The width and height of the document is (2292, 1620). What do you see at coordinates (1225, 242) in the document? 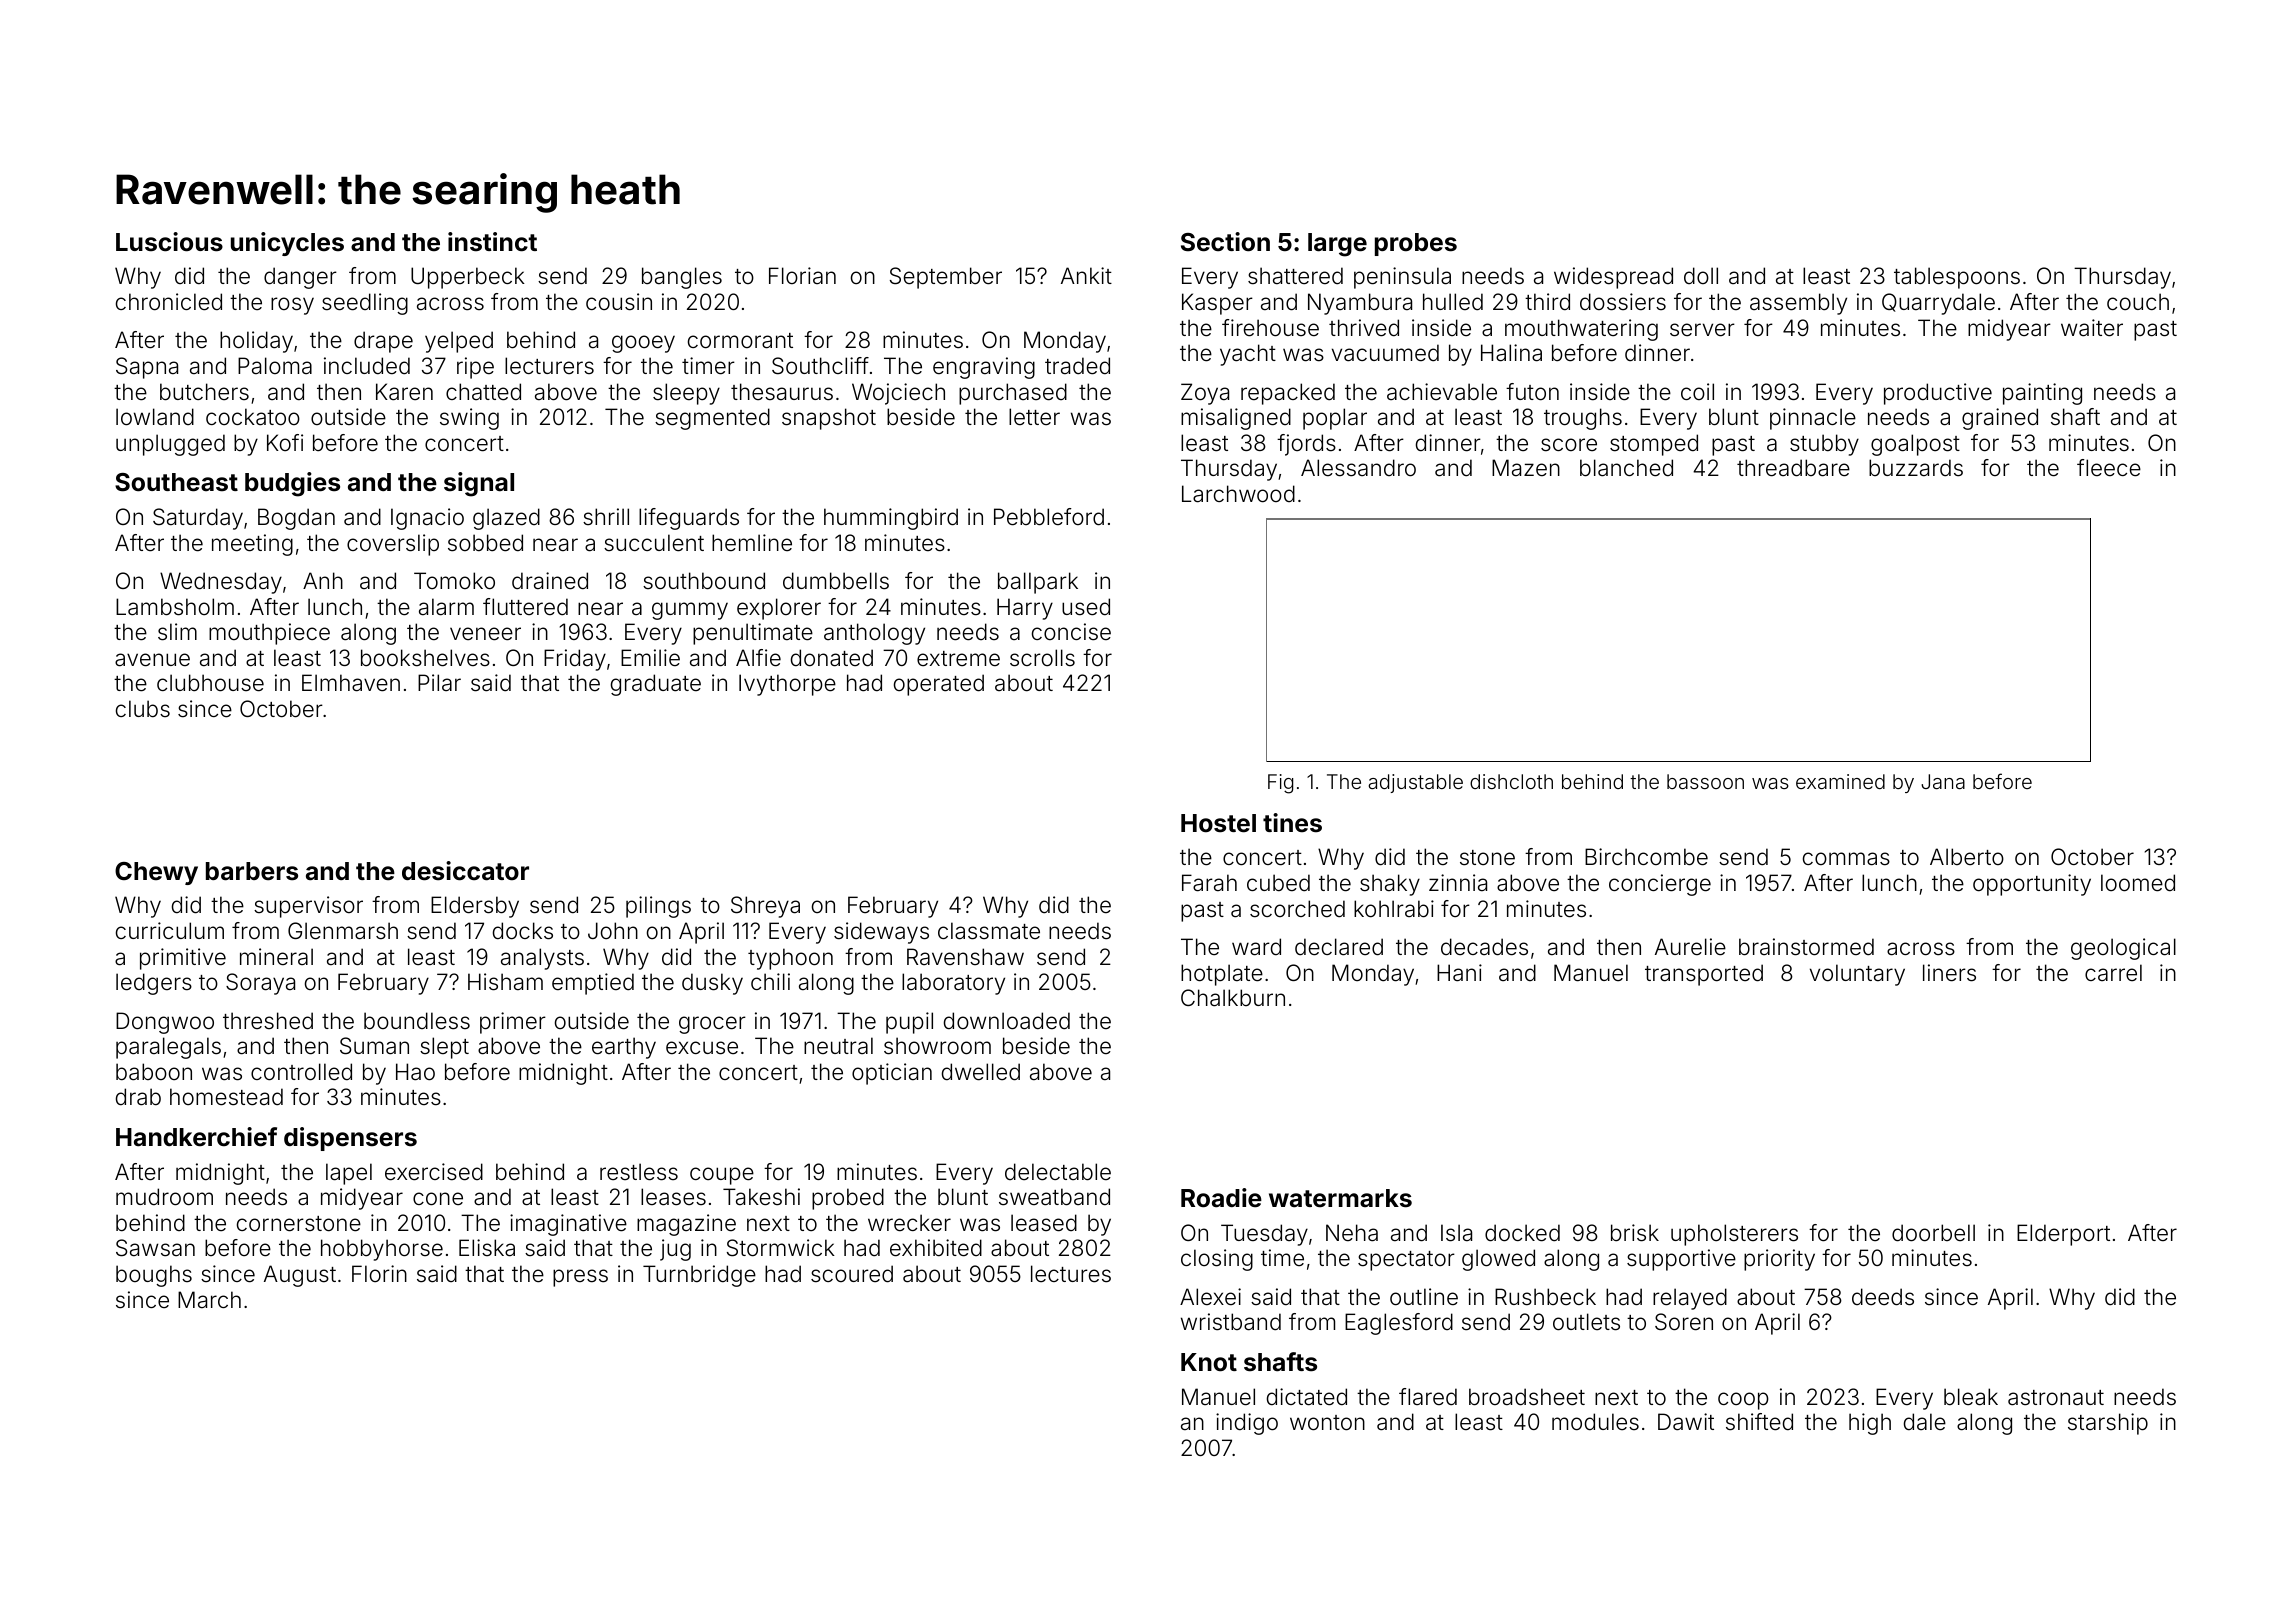
I see `Section` at bounding box center [1225, 242].
